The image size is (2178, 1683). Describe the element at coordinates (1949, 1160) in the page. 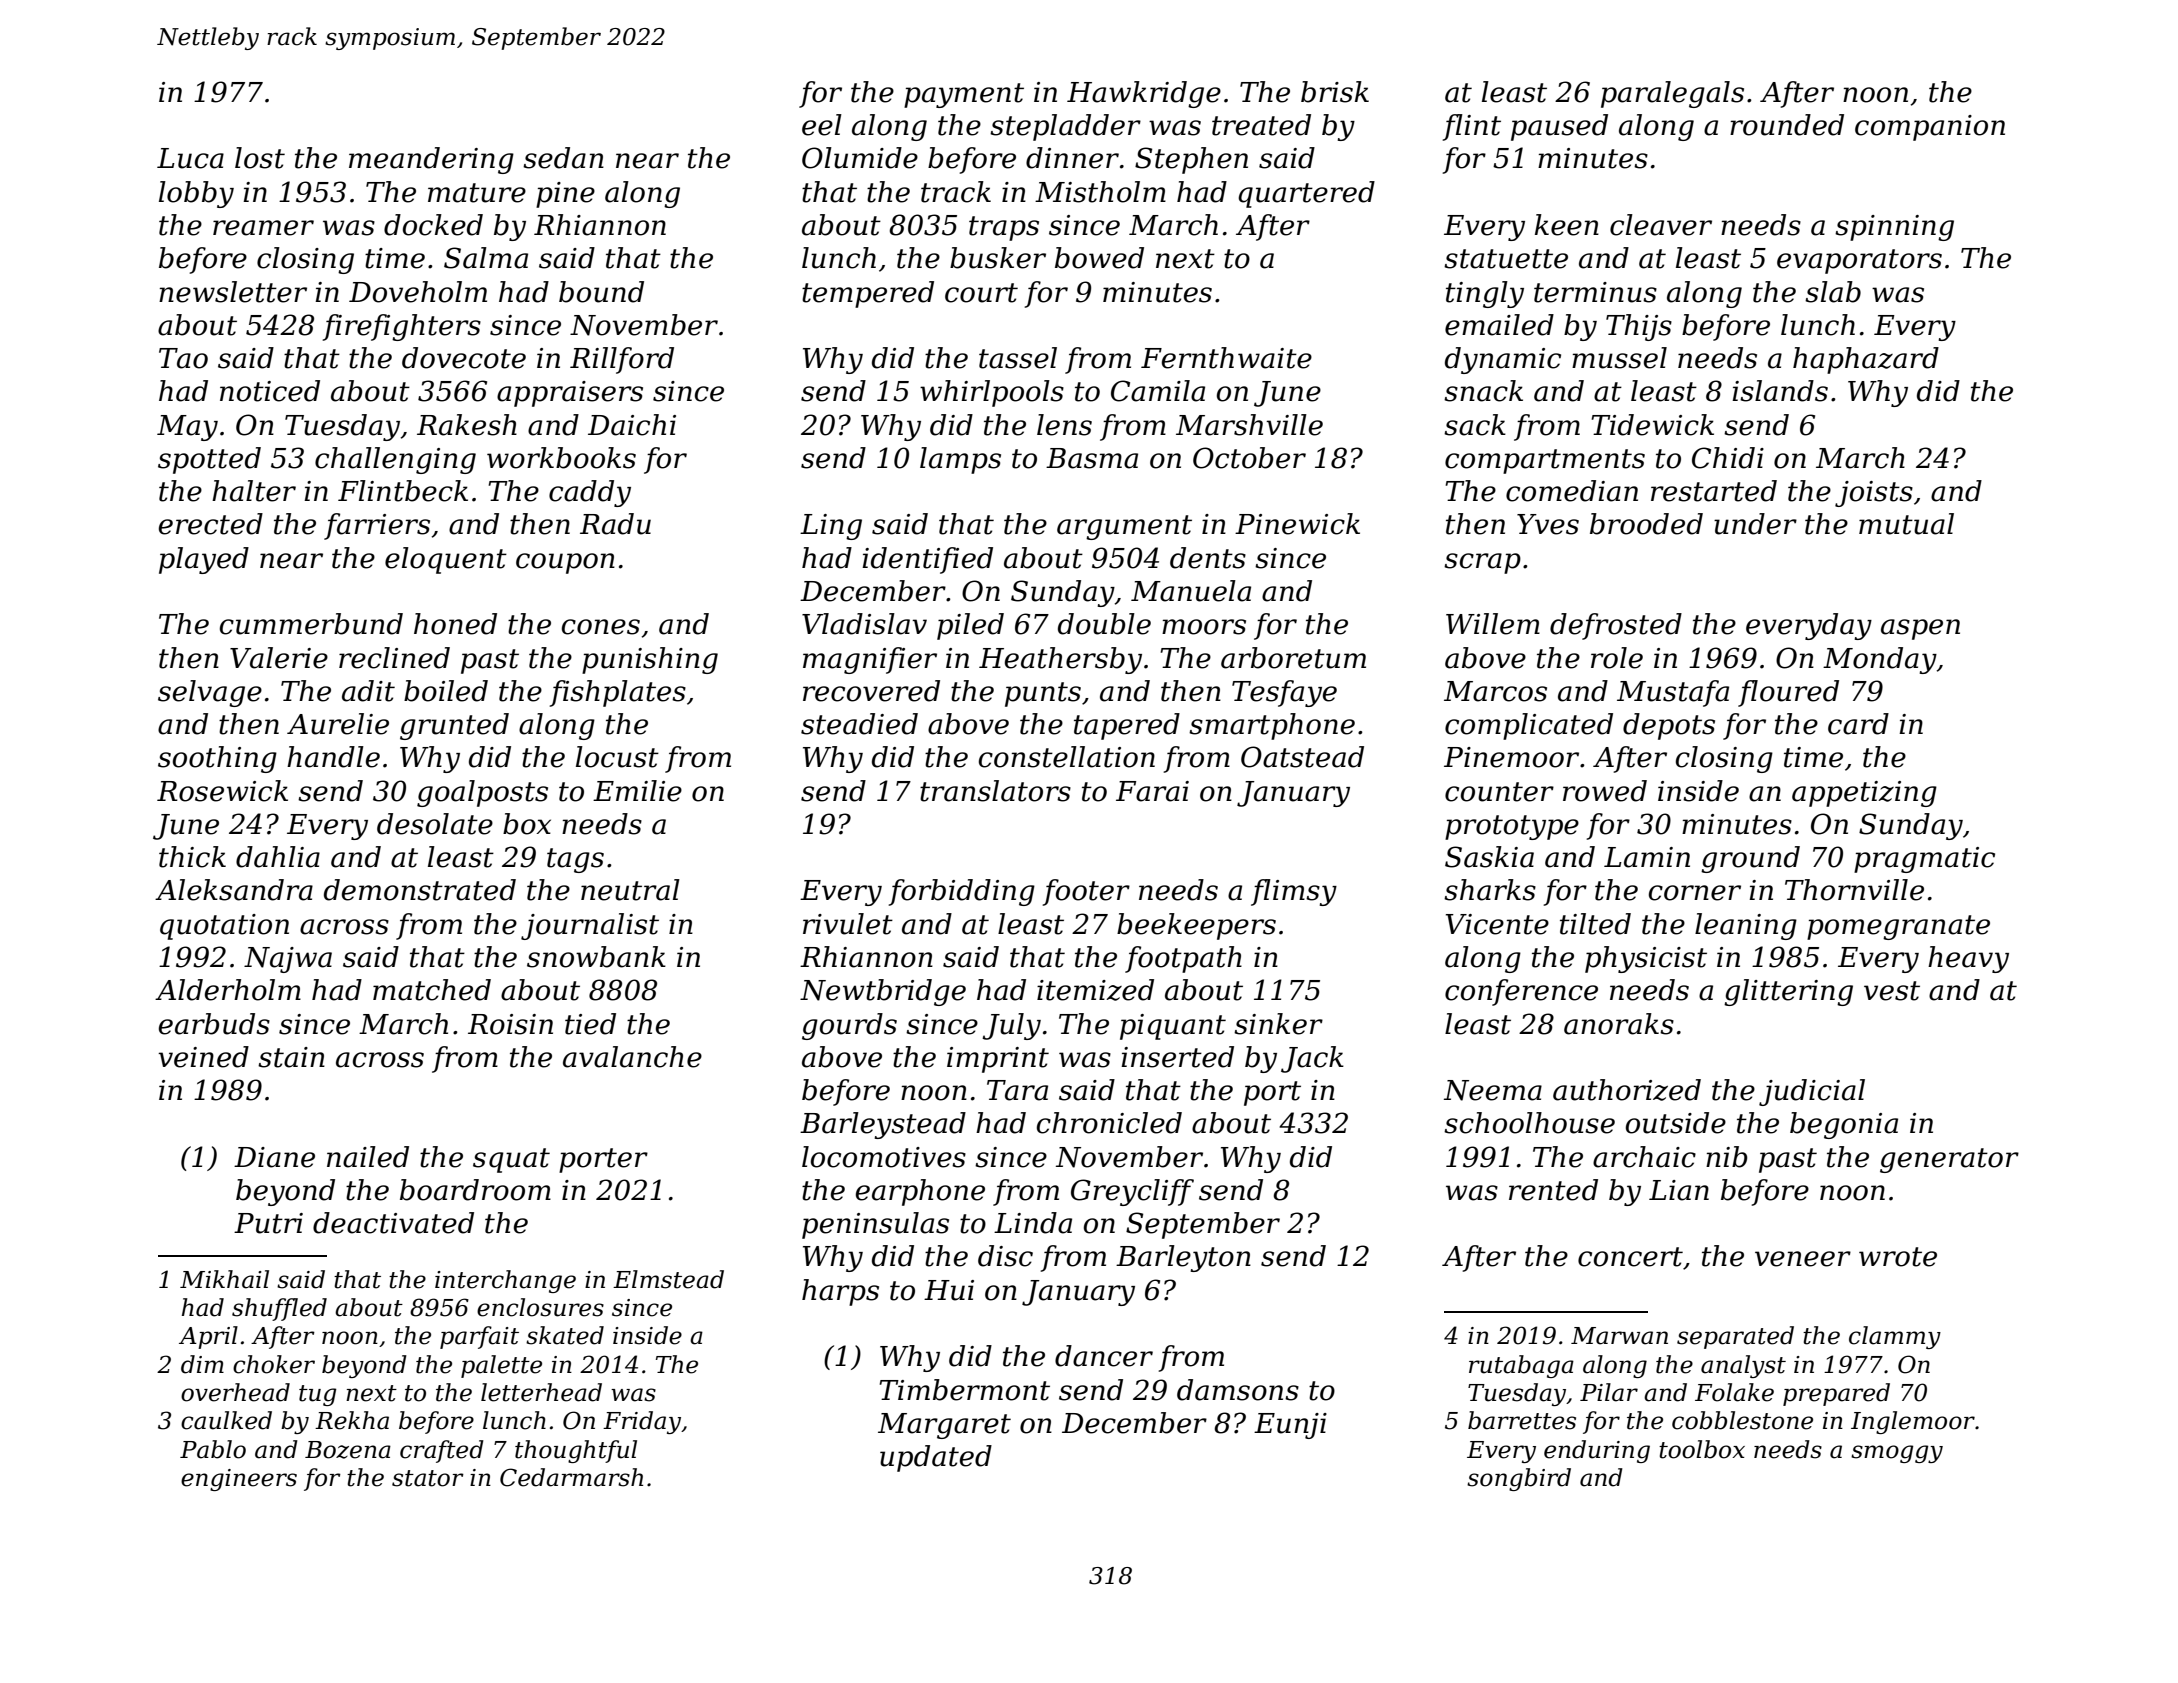

I see `generator` at that location.
